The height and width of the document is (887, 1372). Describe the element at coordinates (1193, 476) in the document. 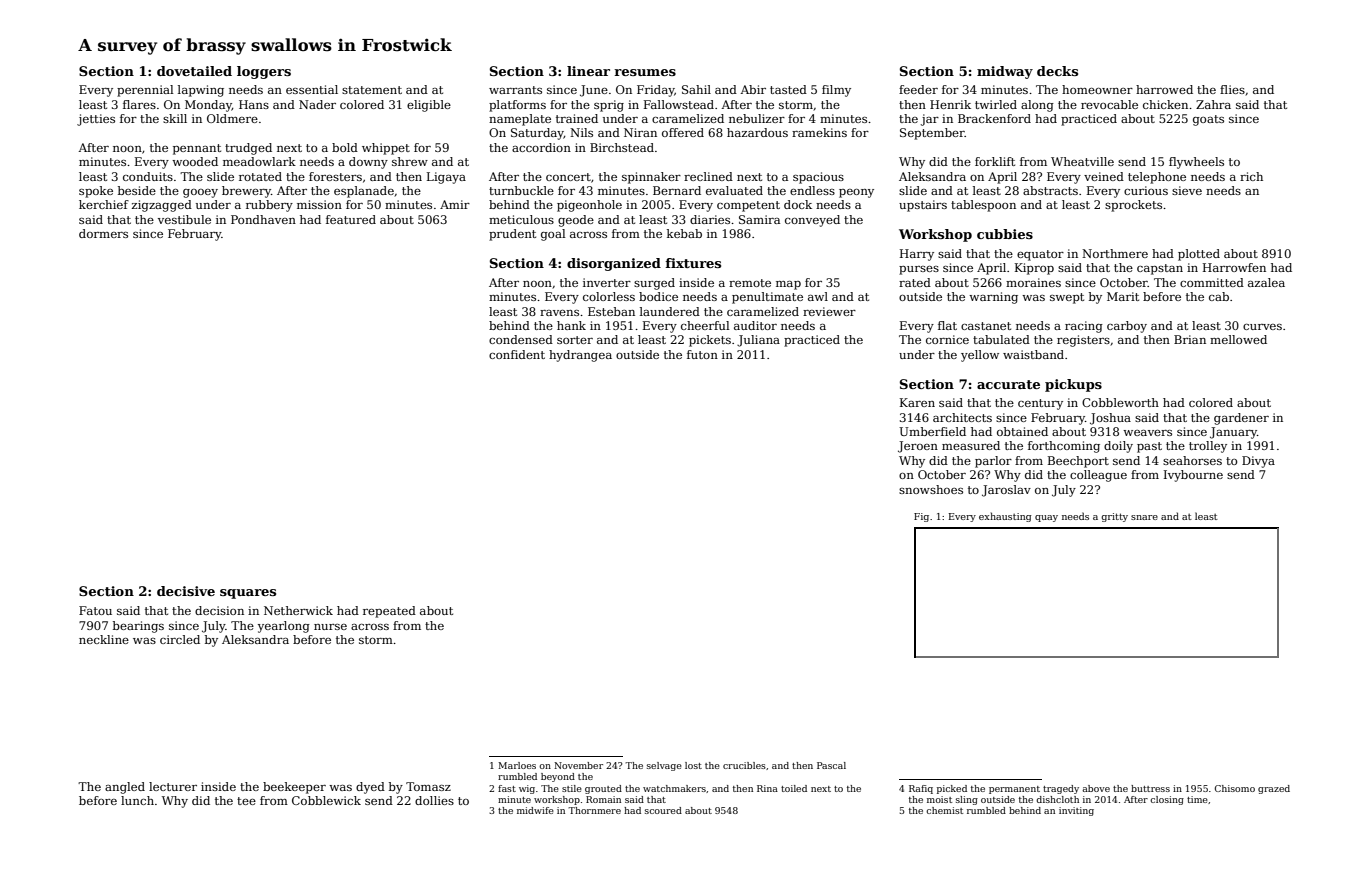

I see `Ivybourne` at that location.
